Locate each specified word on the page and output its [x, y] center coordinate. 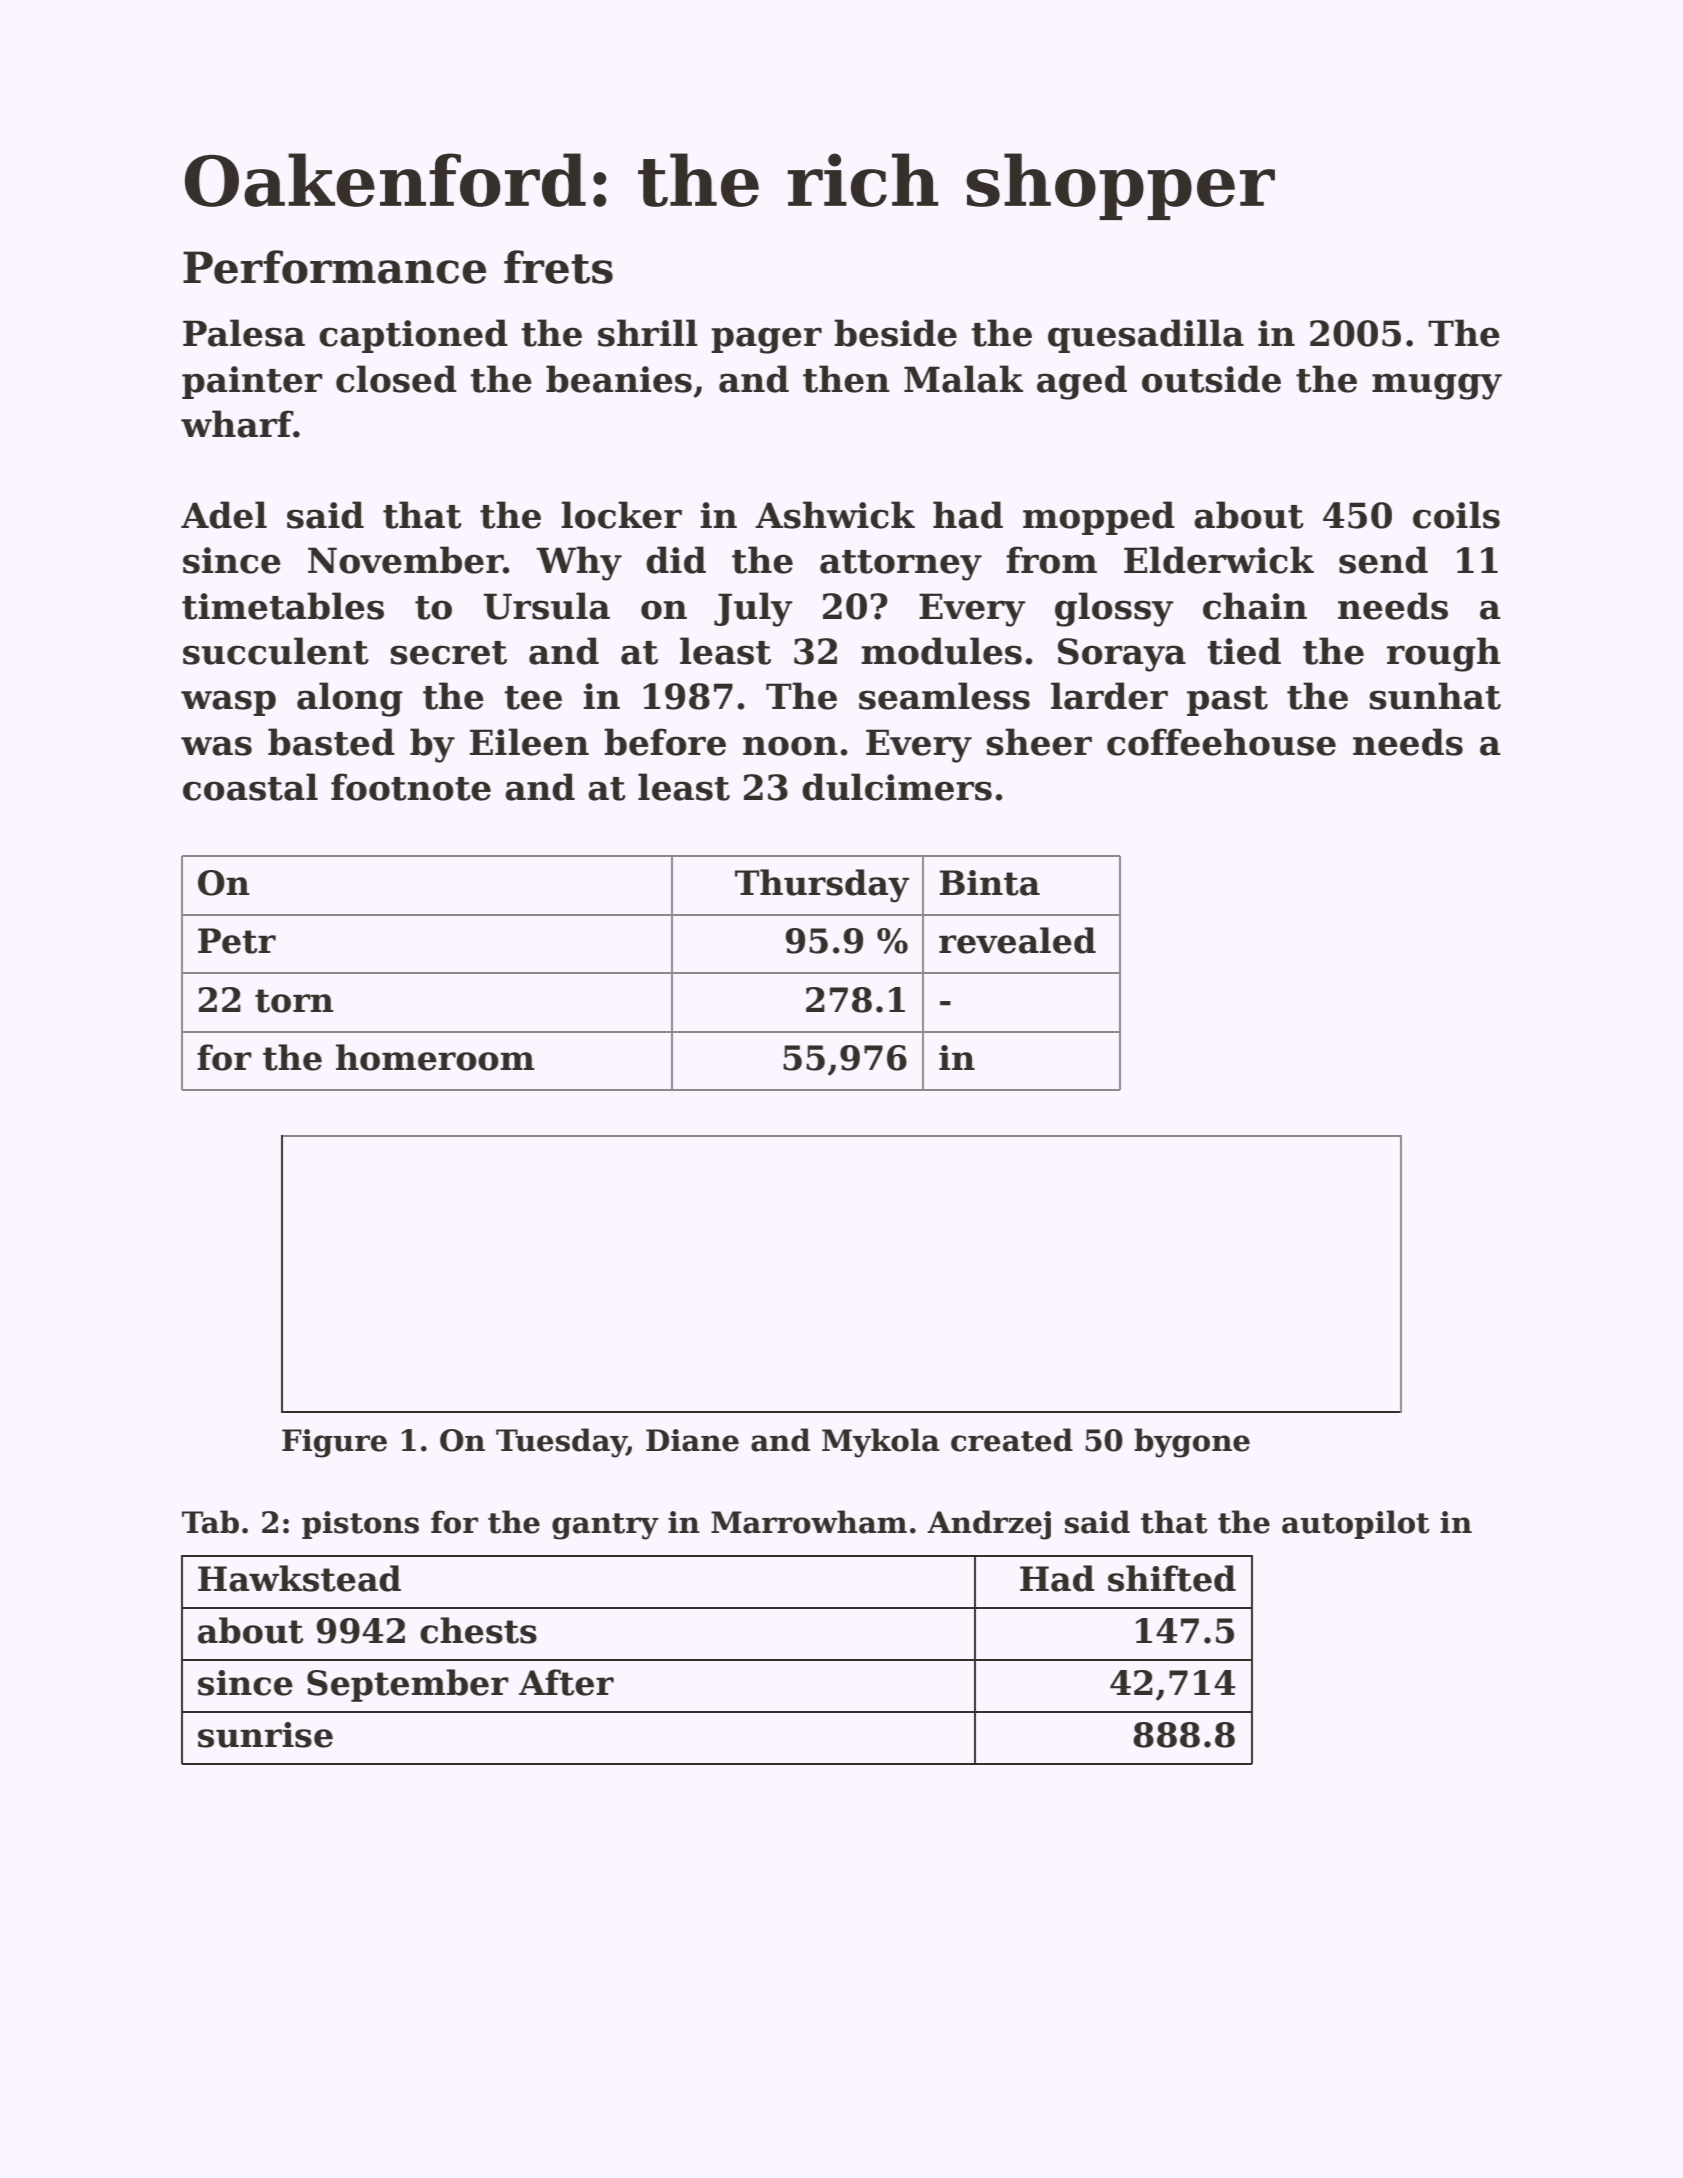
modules [941, 651]
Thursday [822, 886]
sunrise [265, 1735]
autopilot [1356, 1524]
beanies [619, 379]
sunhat [1435, 696]
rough [1444, 654]
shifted [1172, 1578]
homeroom [435, 1057]
